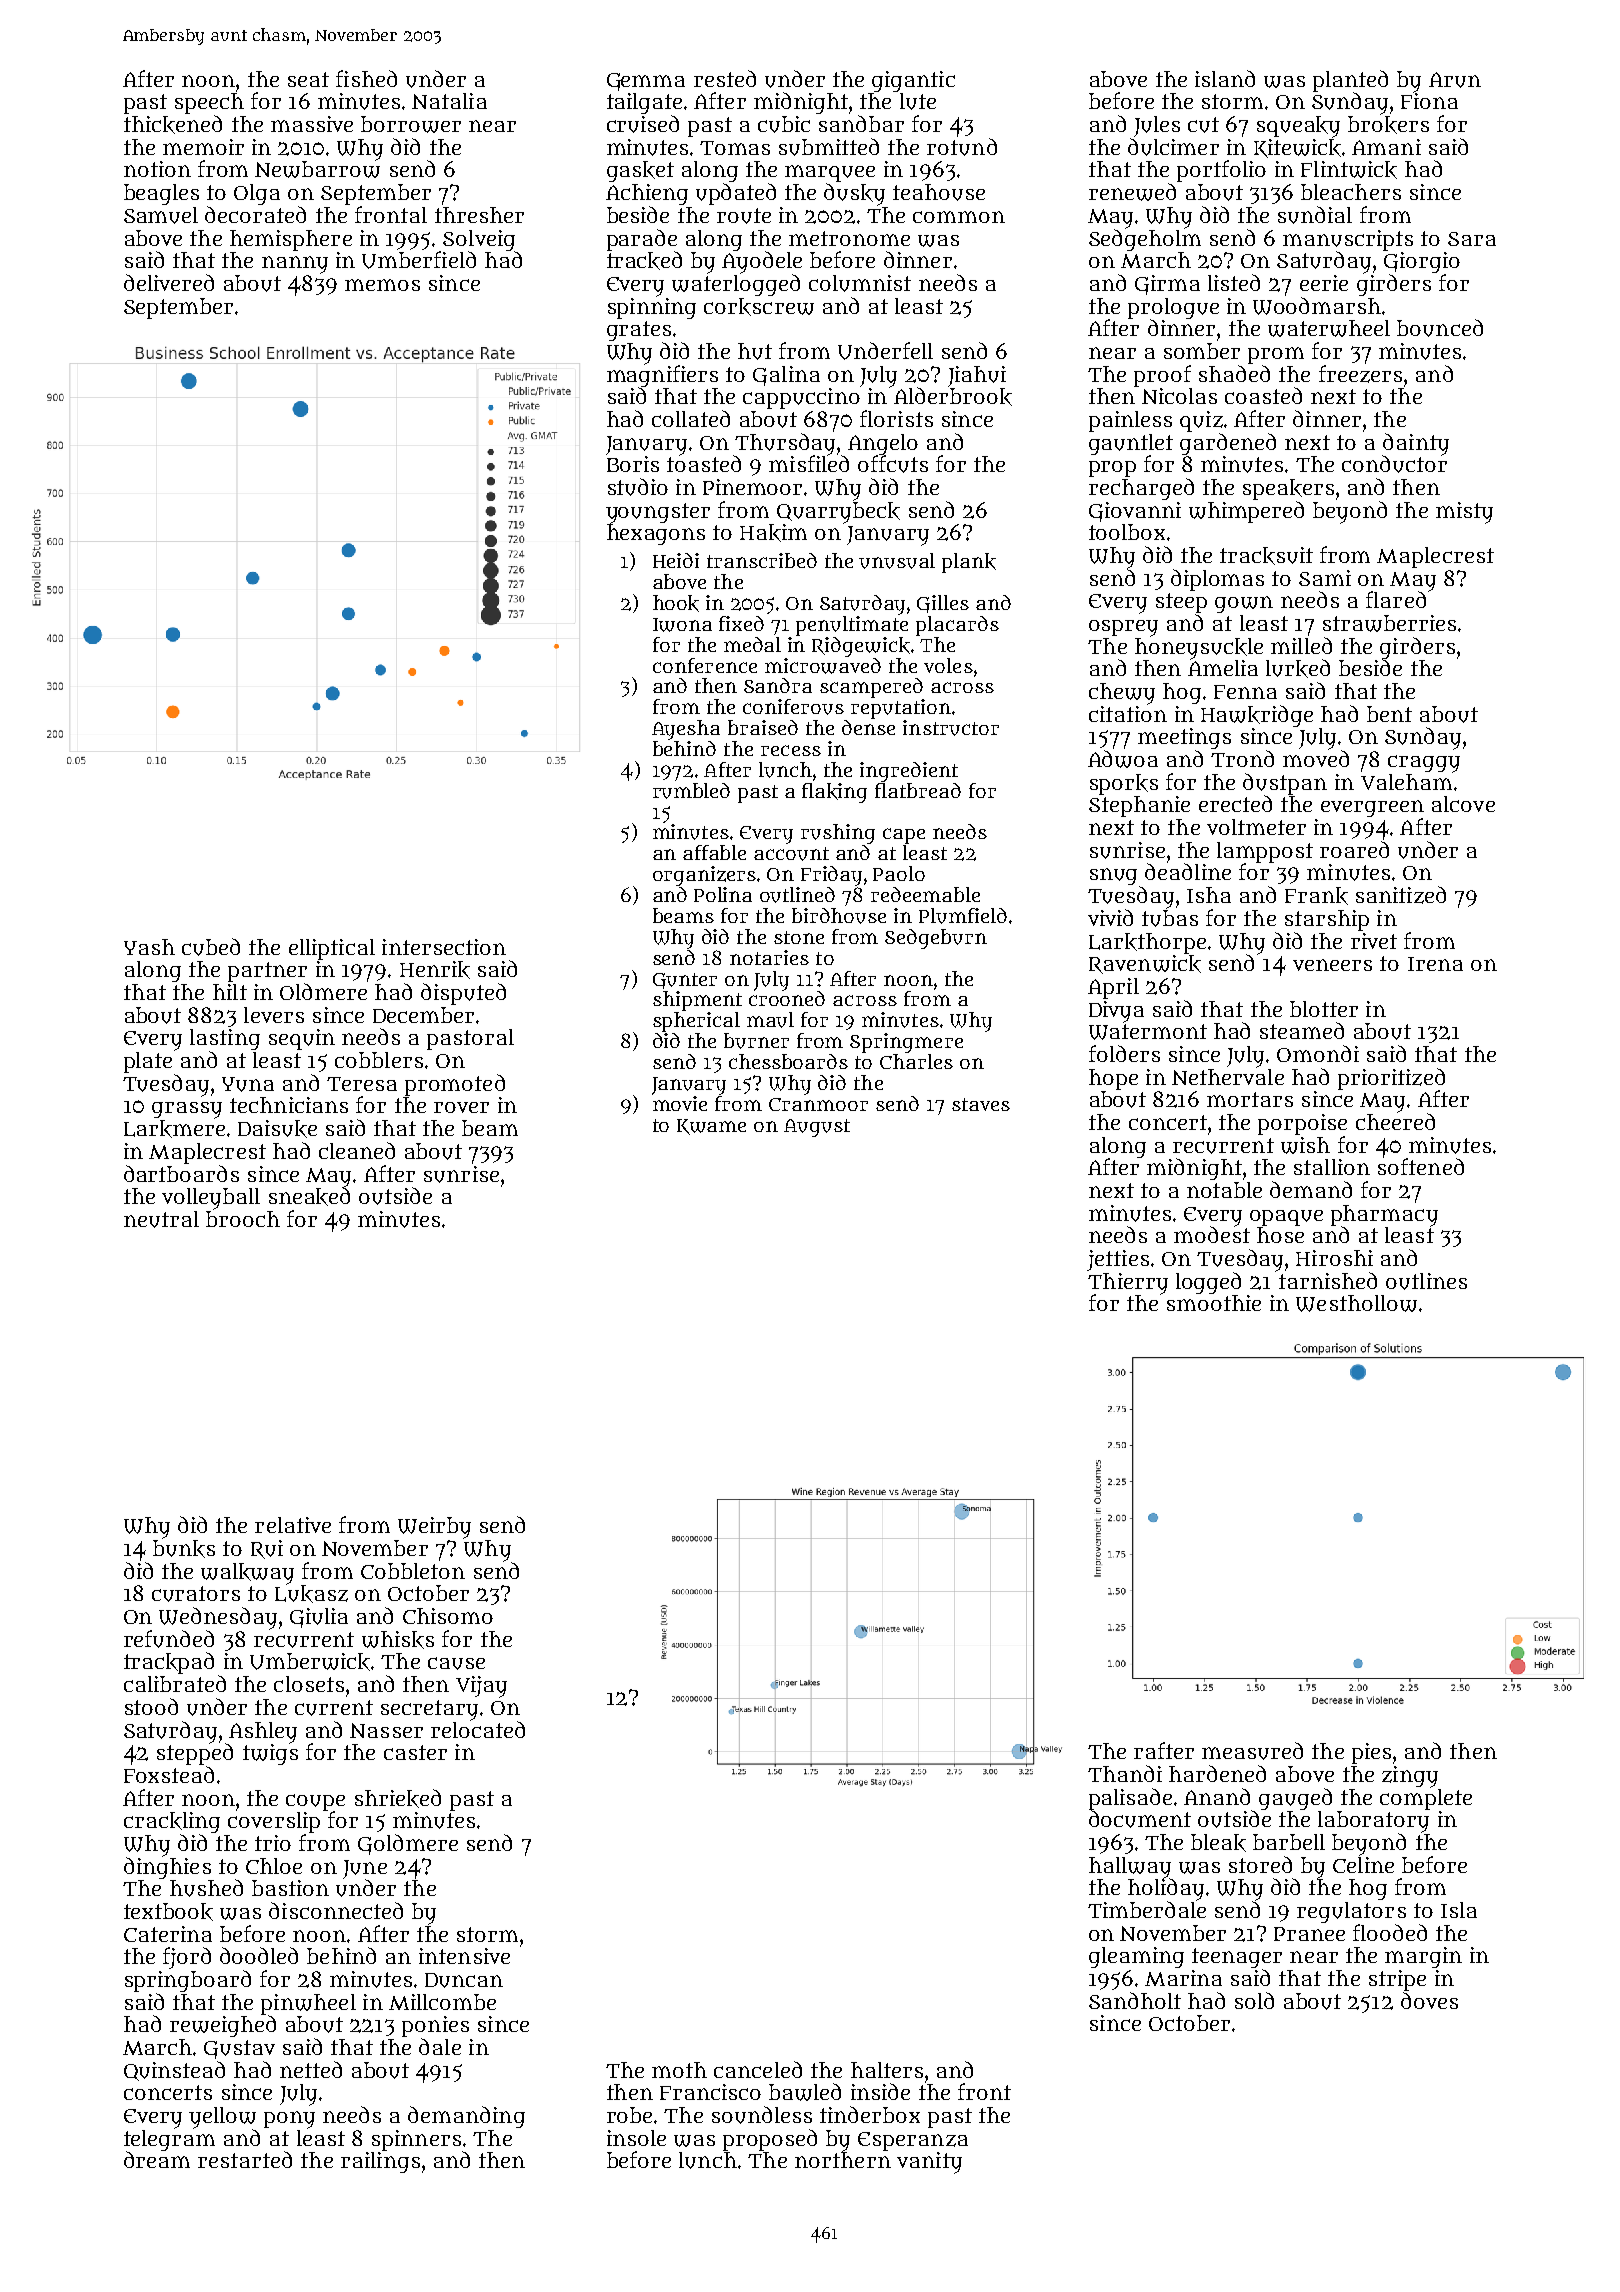  Describe the element at coordinates (157, 2159) in the document. I see `dream` at that location.
